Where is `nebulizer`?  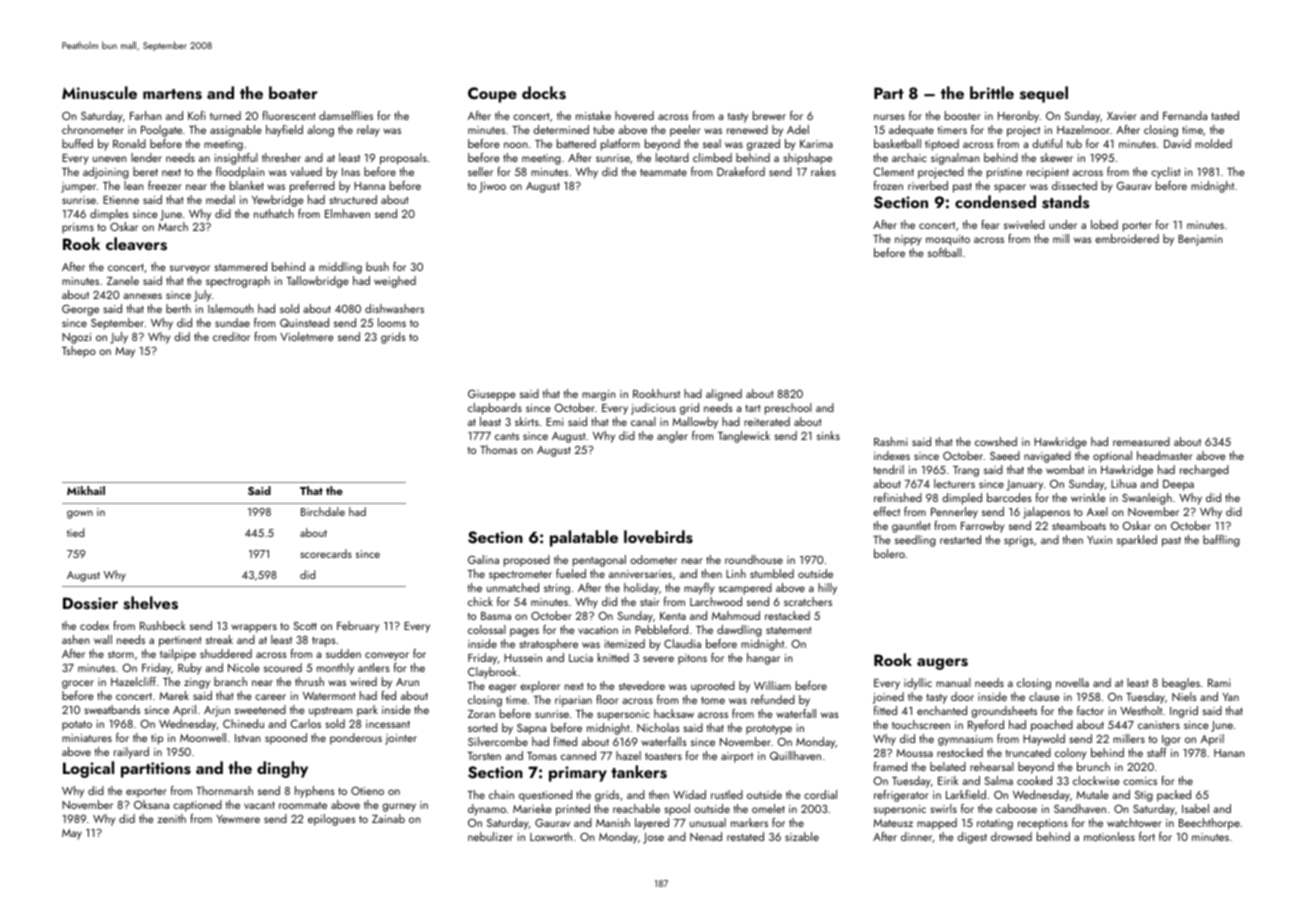 nebulizer is located at coordinates (490, 836).
